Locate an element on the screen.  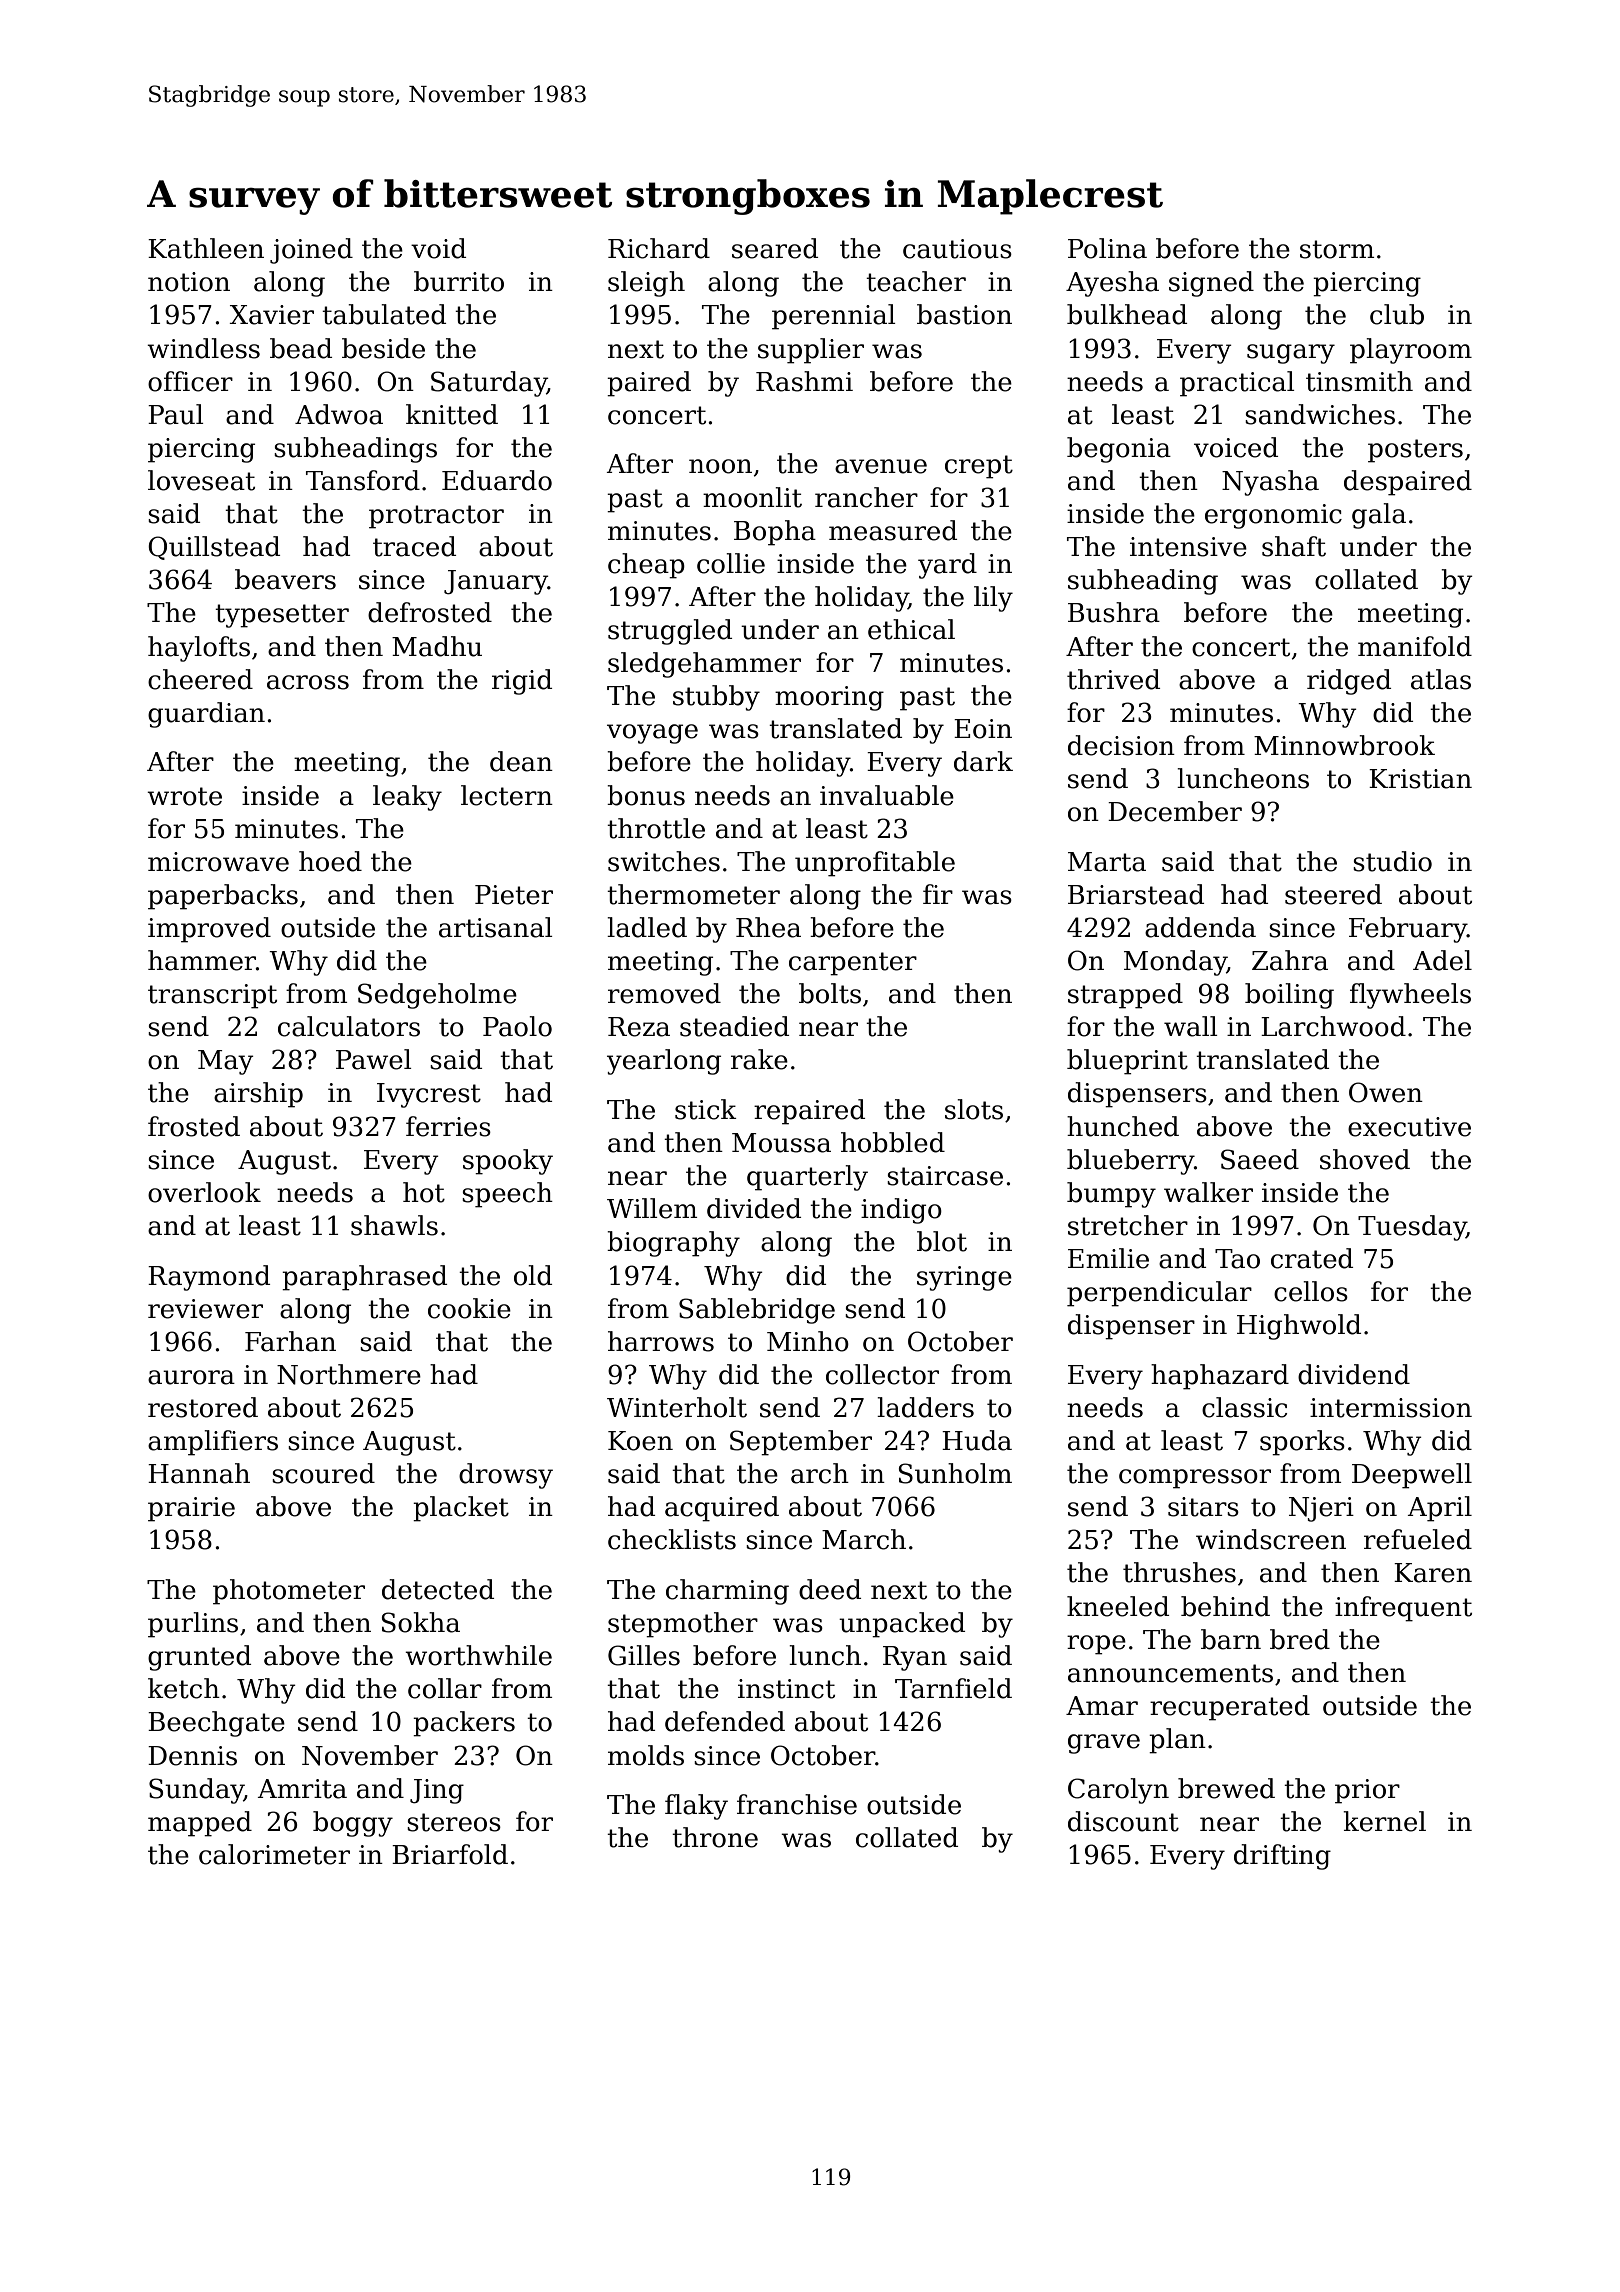
Minnowbrook is located at coordinates (1344, 745).
